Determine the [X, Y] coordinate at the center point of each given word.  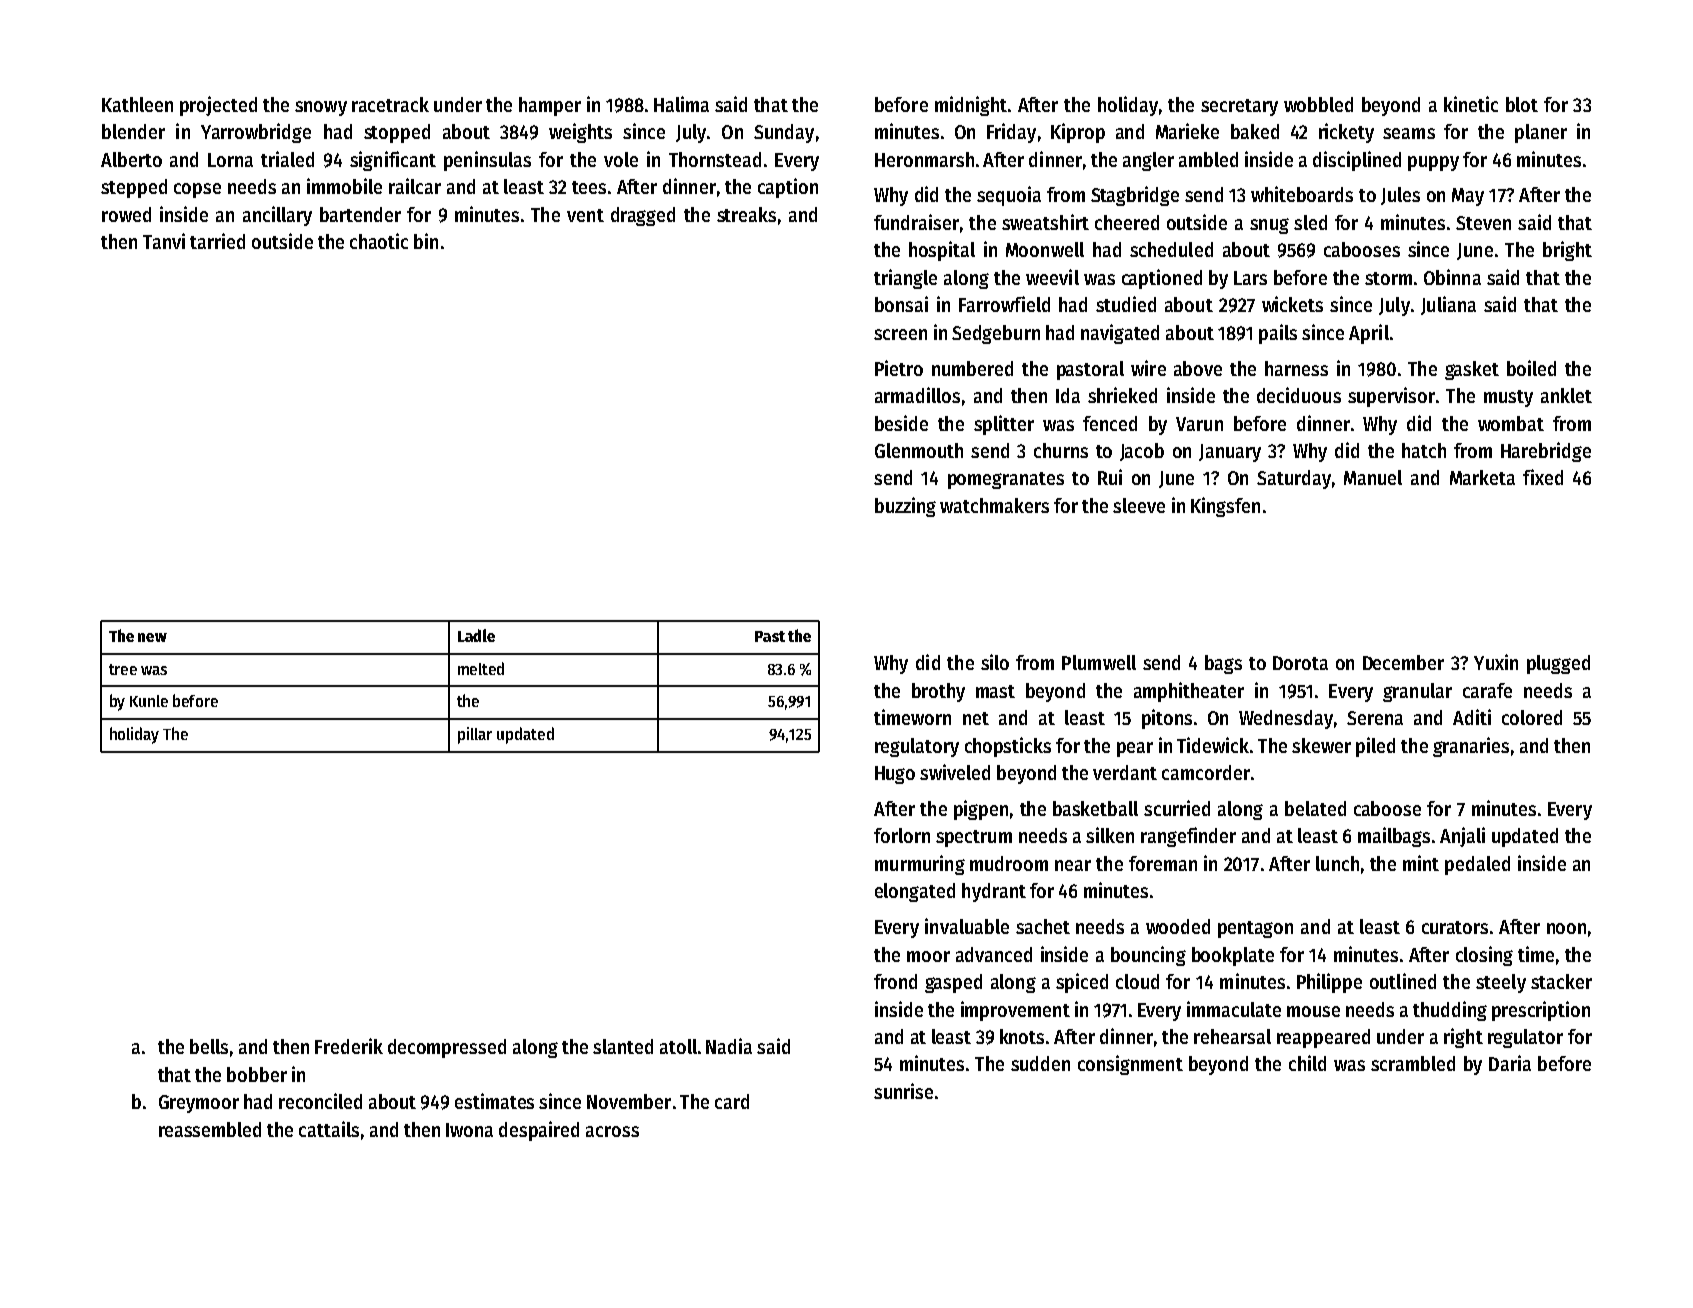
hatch [1424, 450]
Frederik [349, 1046]
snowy [321, 108]
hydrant [994, 892]
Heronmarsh [924, 159]
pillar [475, 735]
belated [1315, 808]
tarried [217, 241]
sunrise [903, 1091]
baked [1255, 131]
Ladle [476, 635]
